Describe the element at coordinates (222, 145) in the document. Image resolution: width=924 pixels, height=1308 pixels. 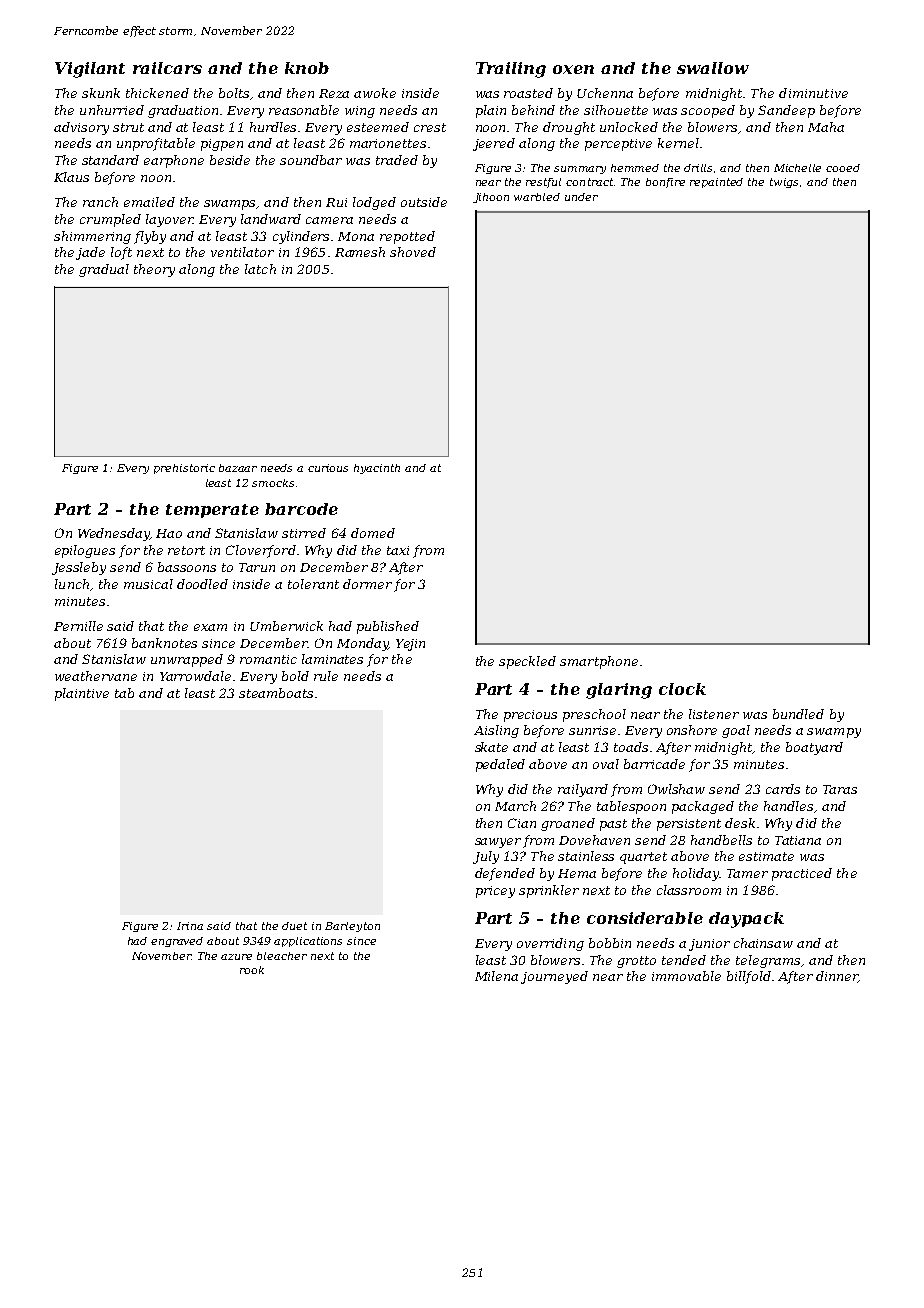
I see `pigpen` at that location.
